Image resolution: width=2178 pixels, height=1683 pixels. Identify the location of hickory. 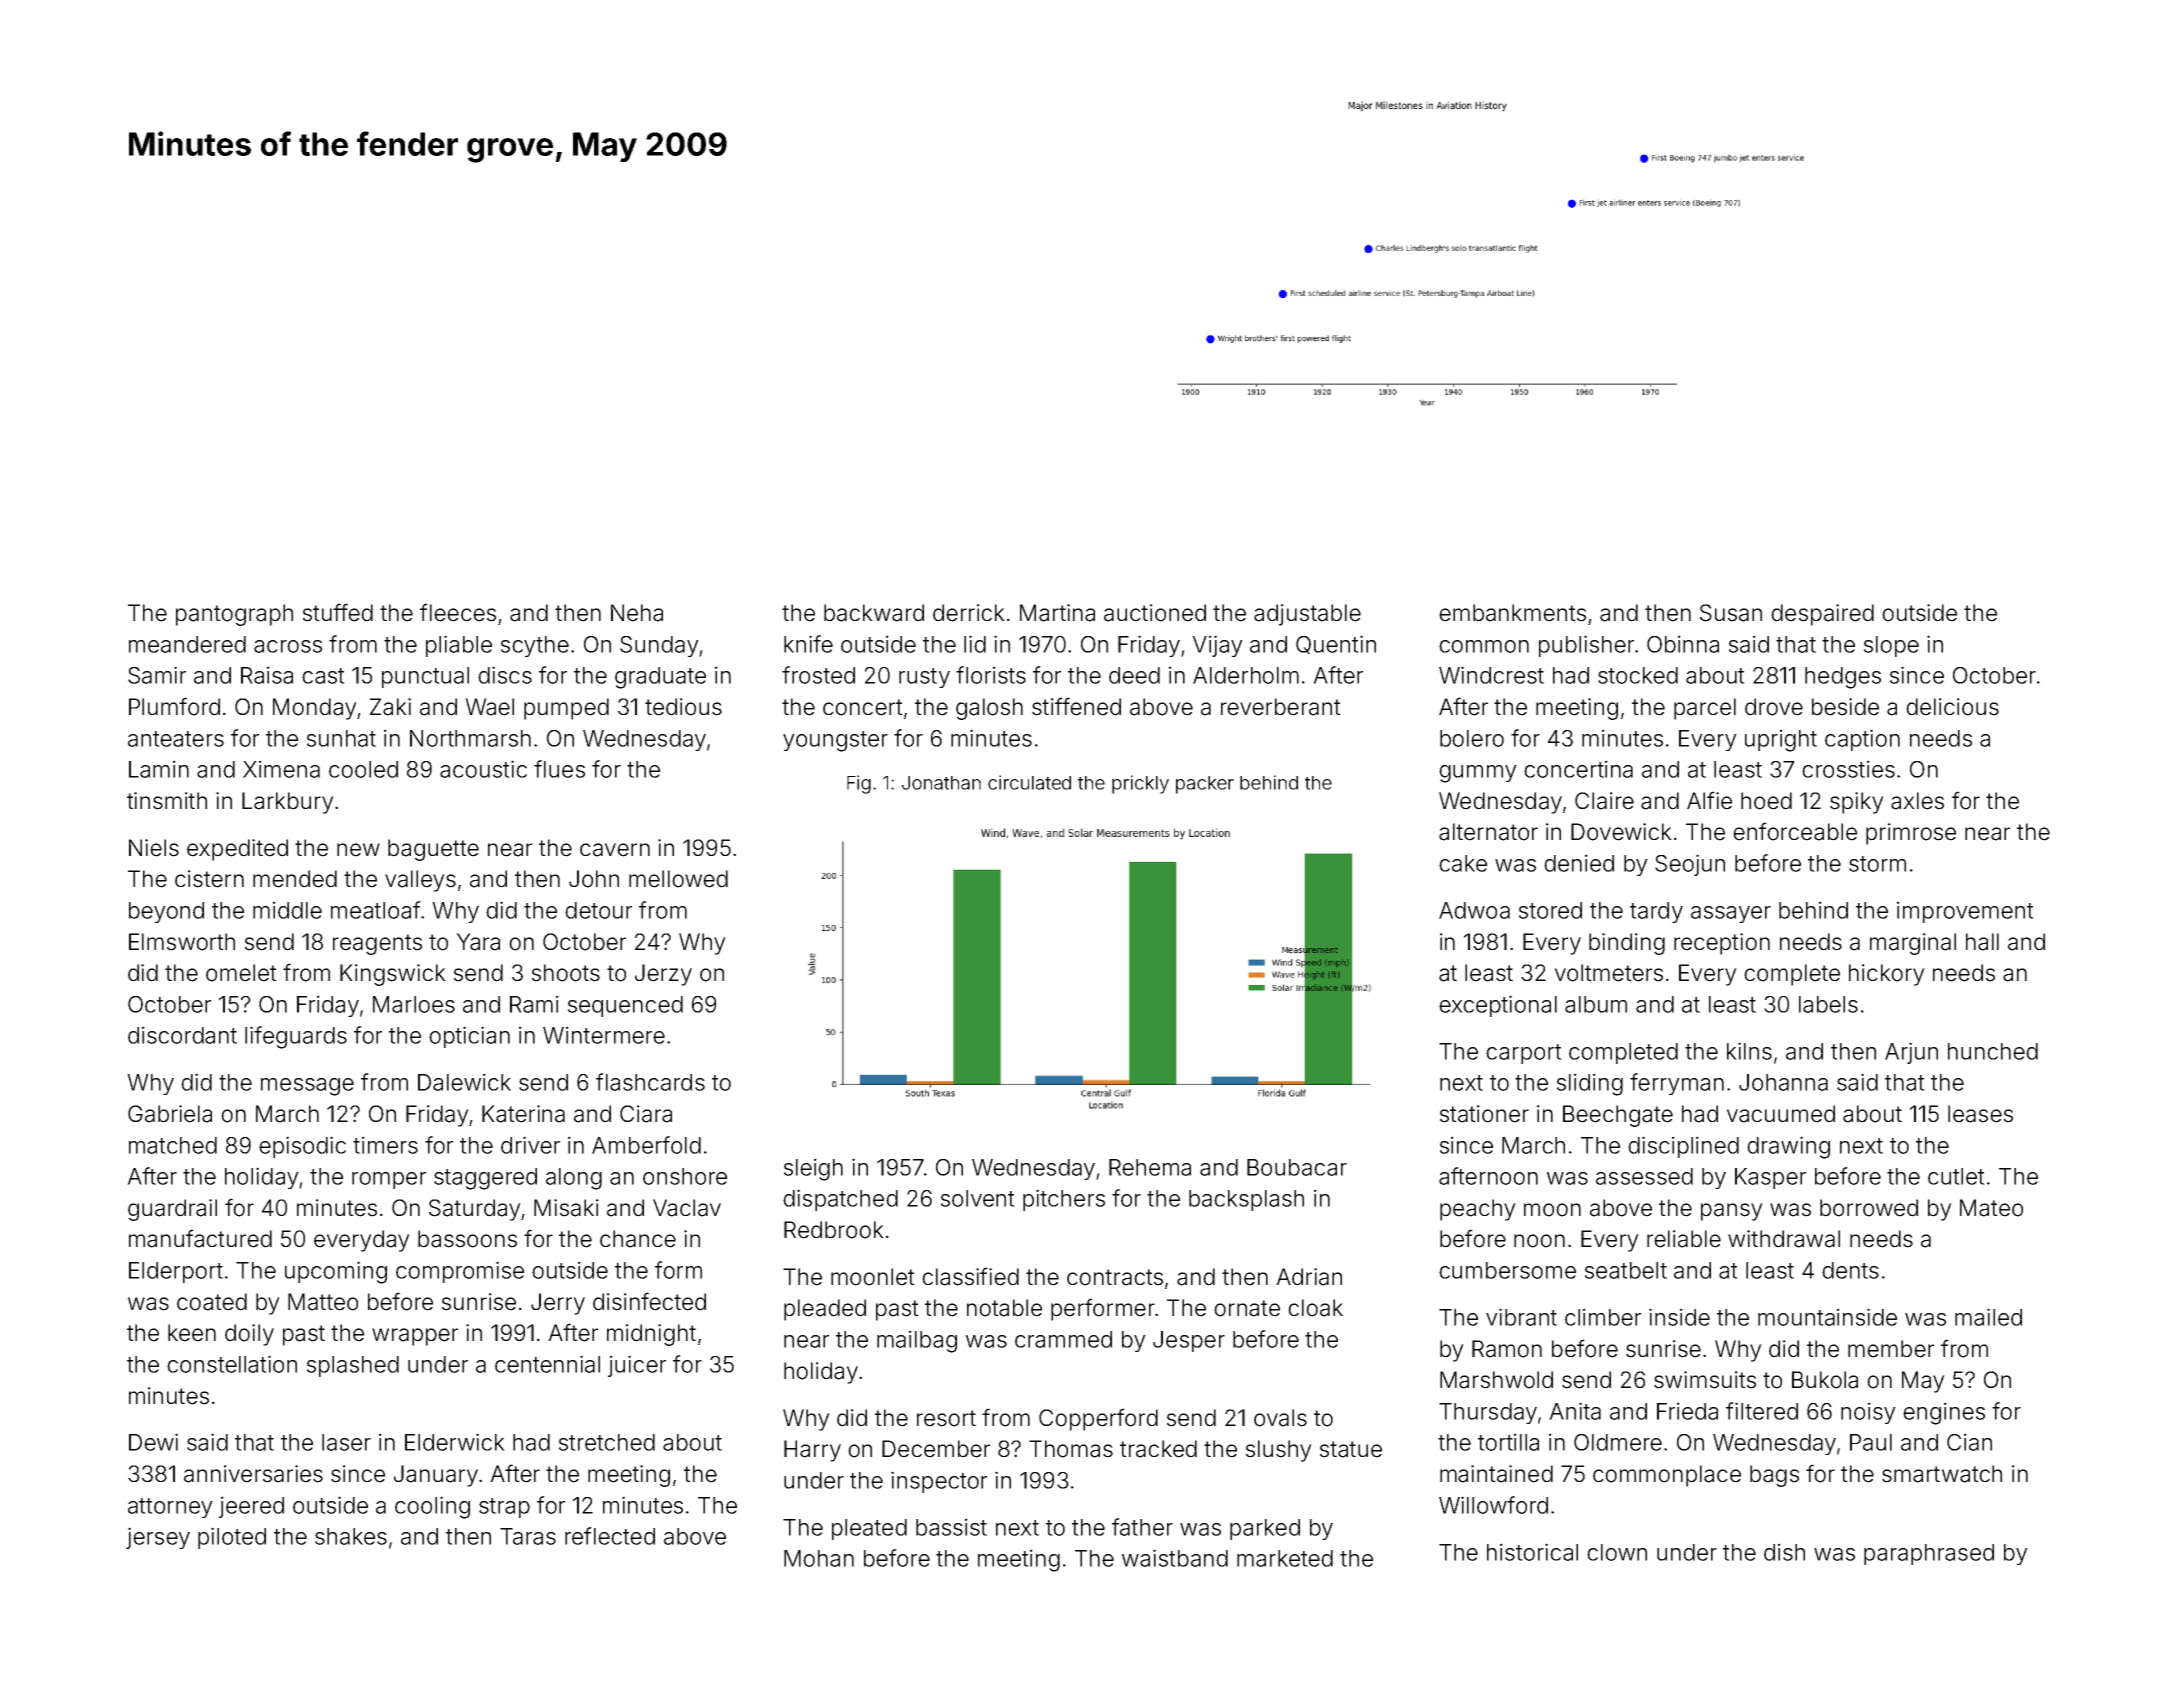
(1887, 975).
